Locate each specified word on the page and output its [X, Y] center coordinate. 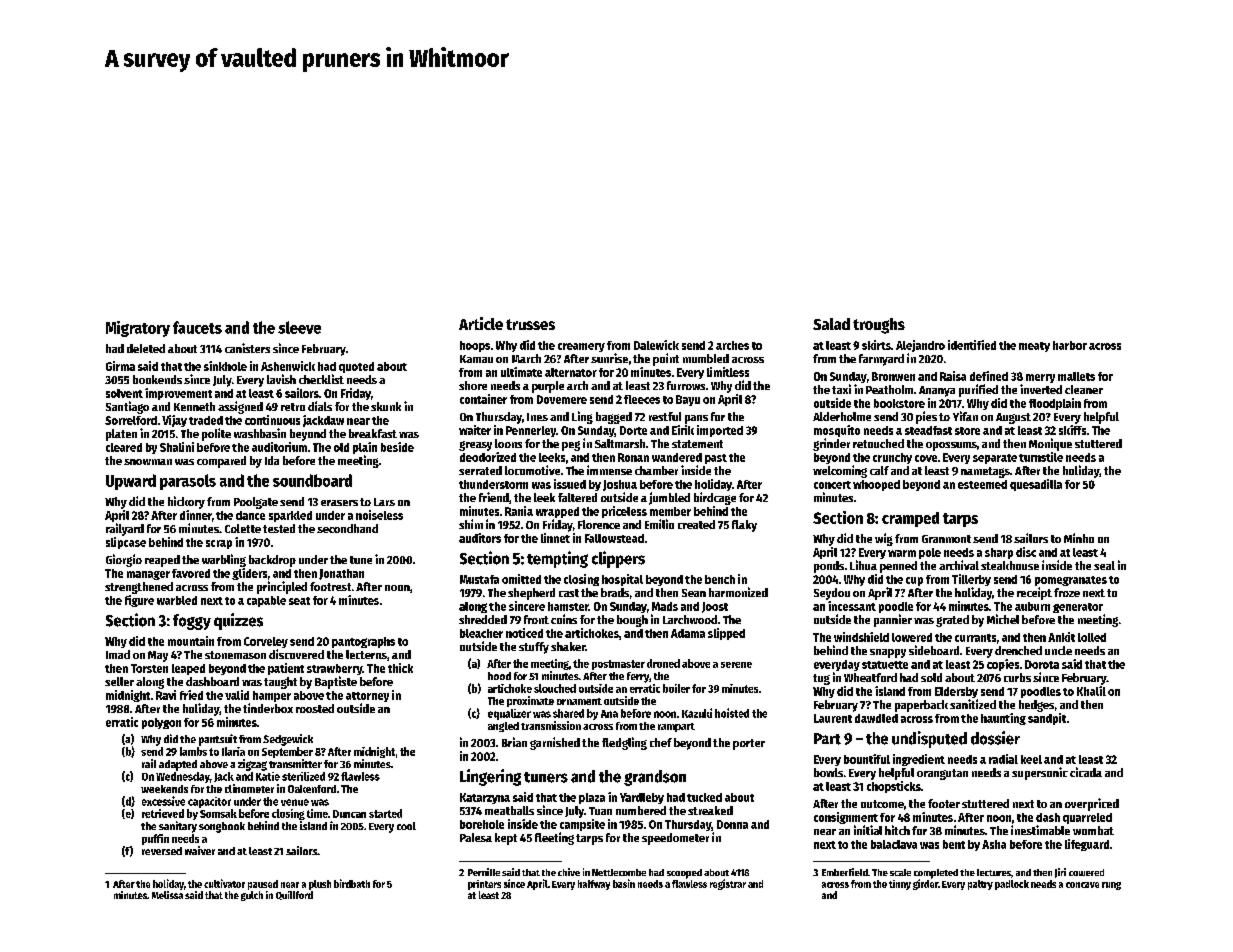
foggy [192, 622]
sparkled [290, 516]
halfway [594, 885]
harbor [1070, 345]
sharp [999, 553]
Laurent [833, 718]
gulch [252, 896]
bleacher [481, 633]
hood [499, 676]
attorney [367, 697]
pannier [893, 620]
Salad [831, 324]
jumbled [669, 498]
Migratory [138, 329]
